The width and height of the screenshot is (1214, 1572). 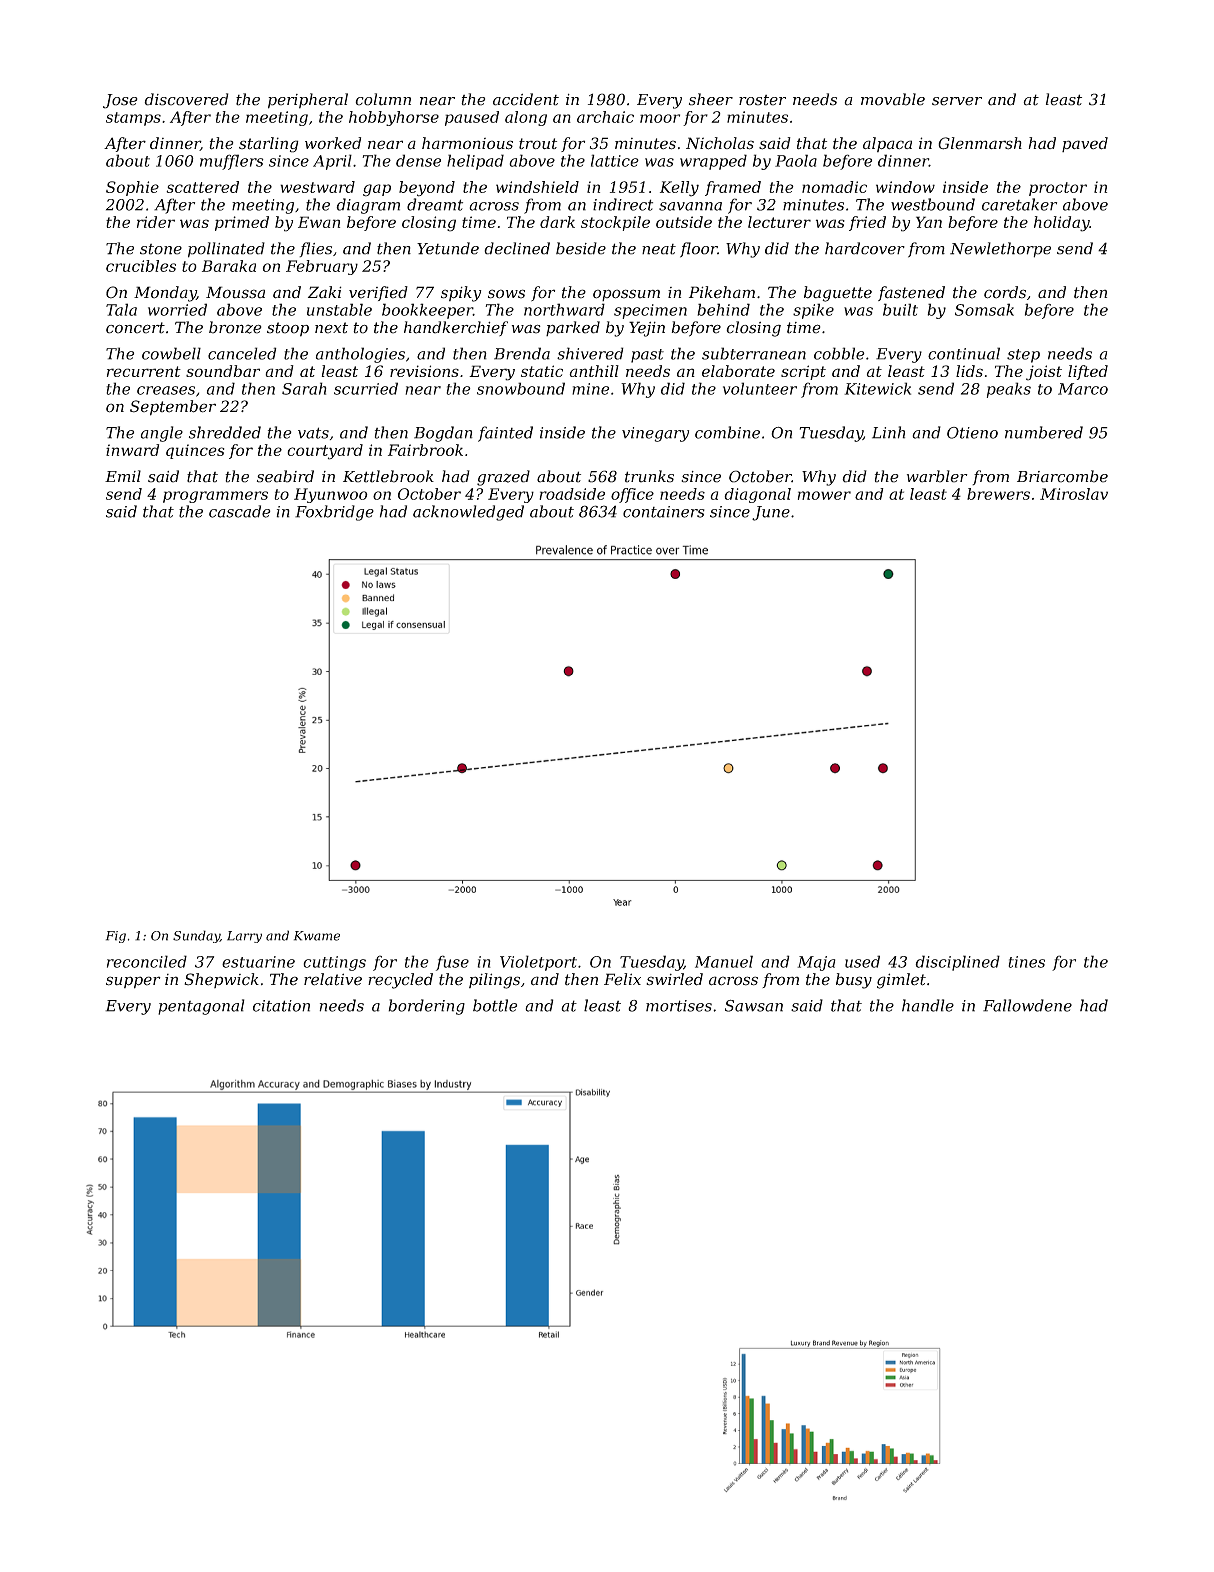 What do you see at coordinates (911, 293) in the screenshot?
I see `fastened` at bounding box center [911, 293].
